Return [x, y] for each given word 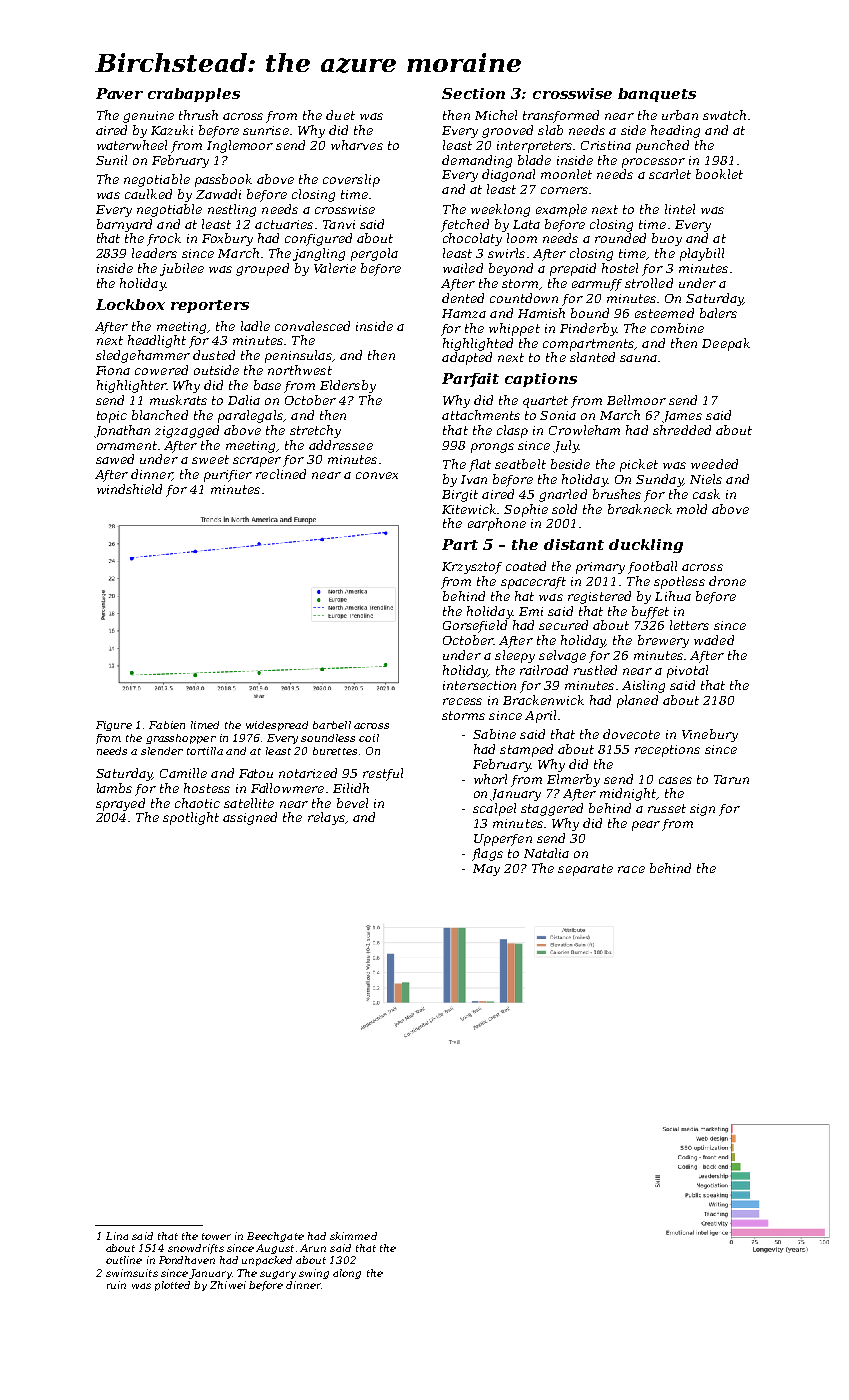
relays [326, 818]
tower [216, 1236]
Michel [496, 115]
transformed [561, 116]
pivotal [687, 671]
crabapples [194, 95]
